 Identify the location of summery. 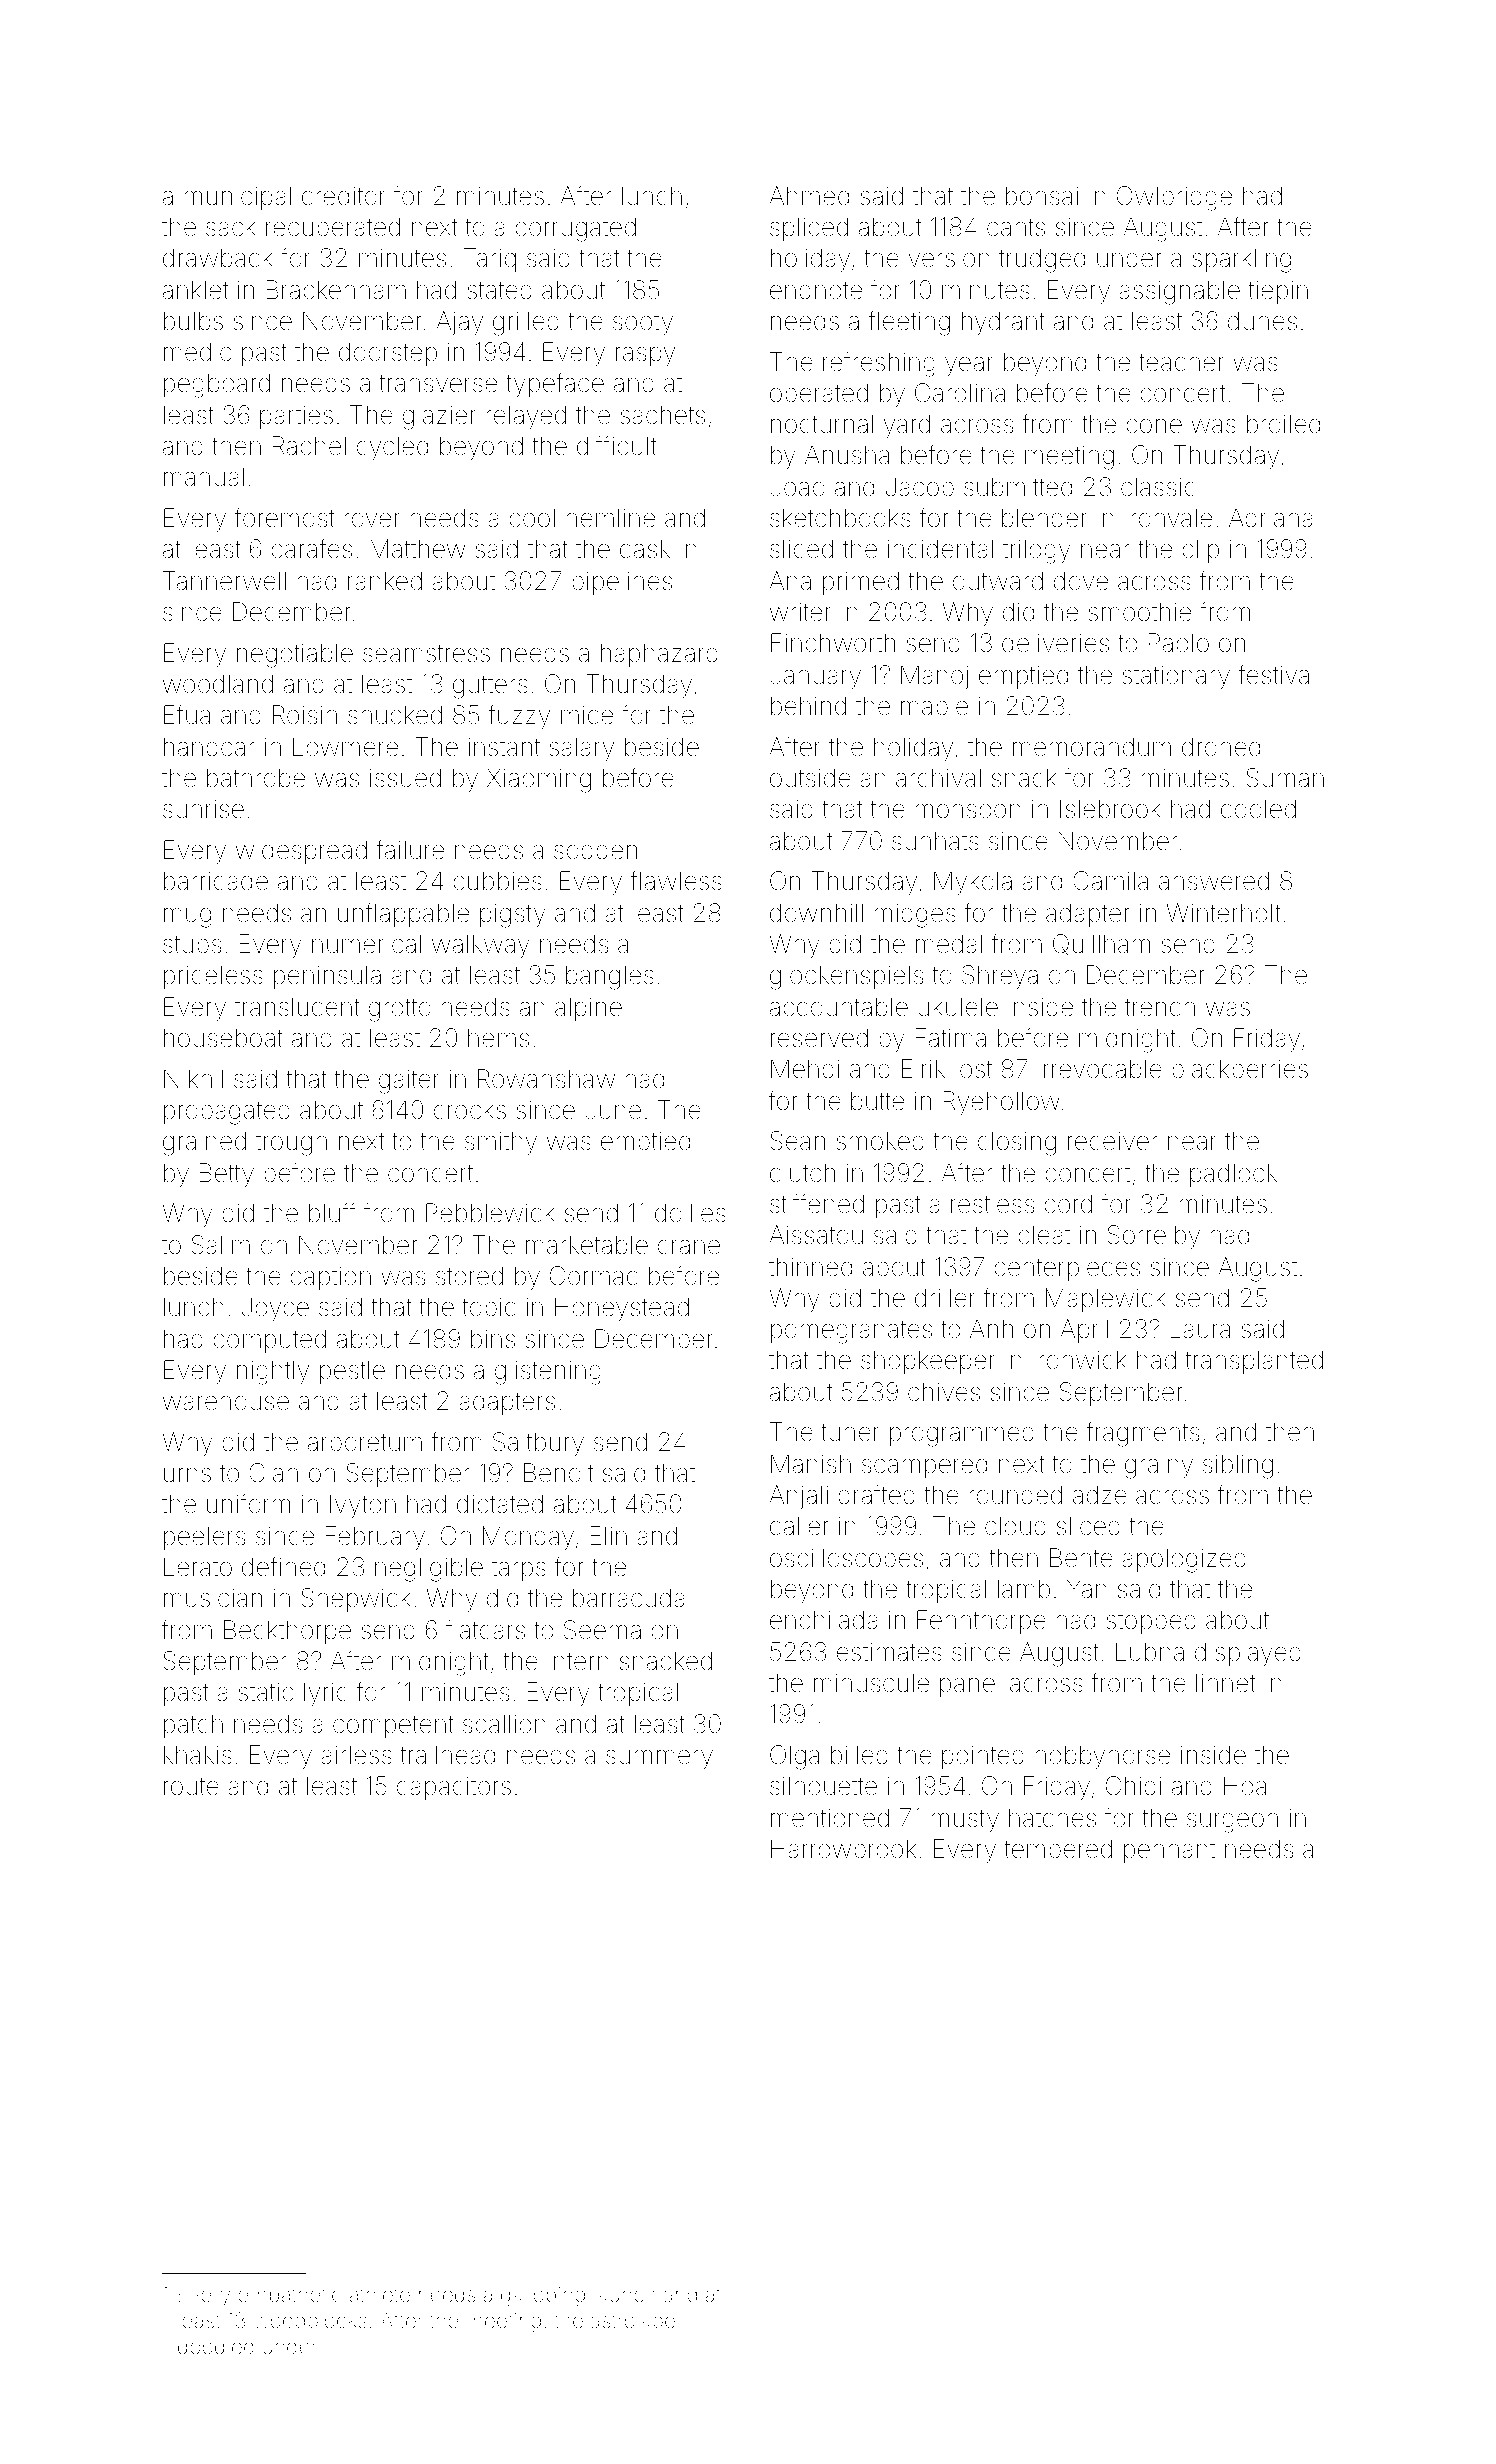
(659, 1760).
